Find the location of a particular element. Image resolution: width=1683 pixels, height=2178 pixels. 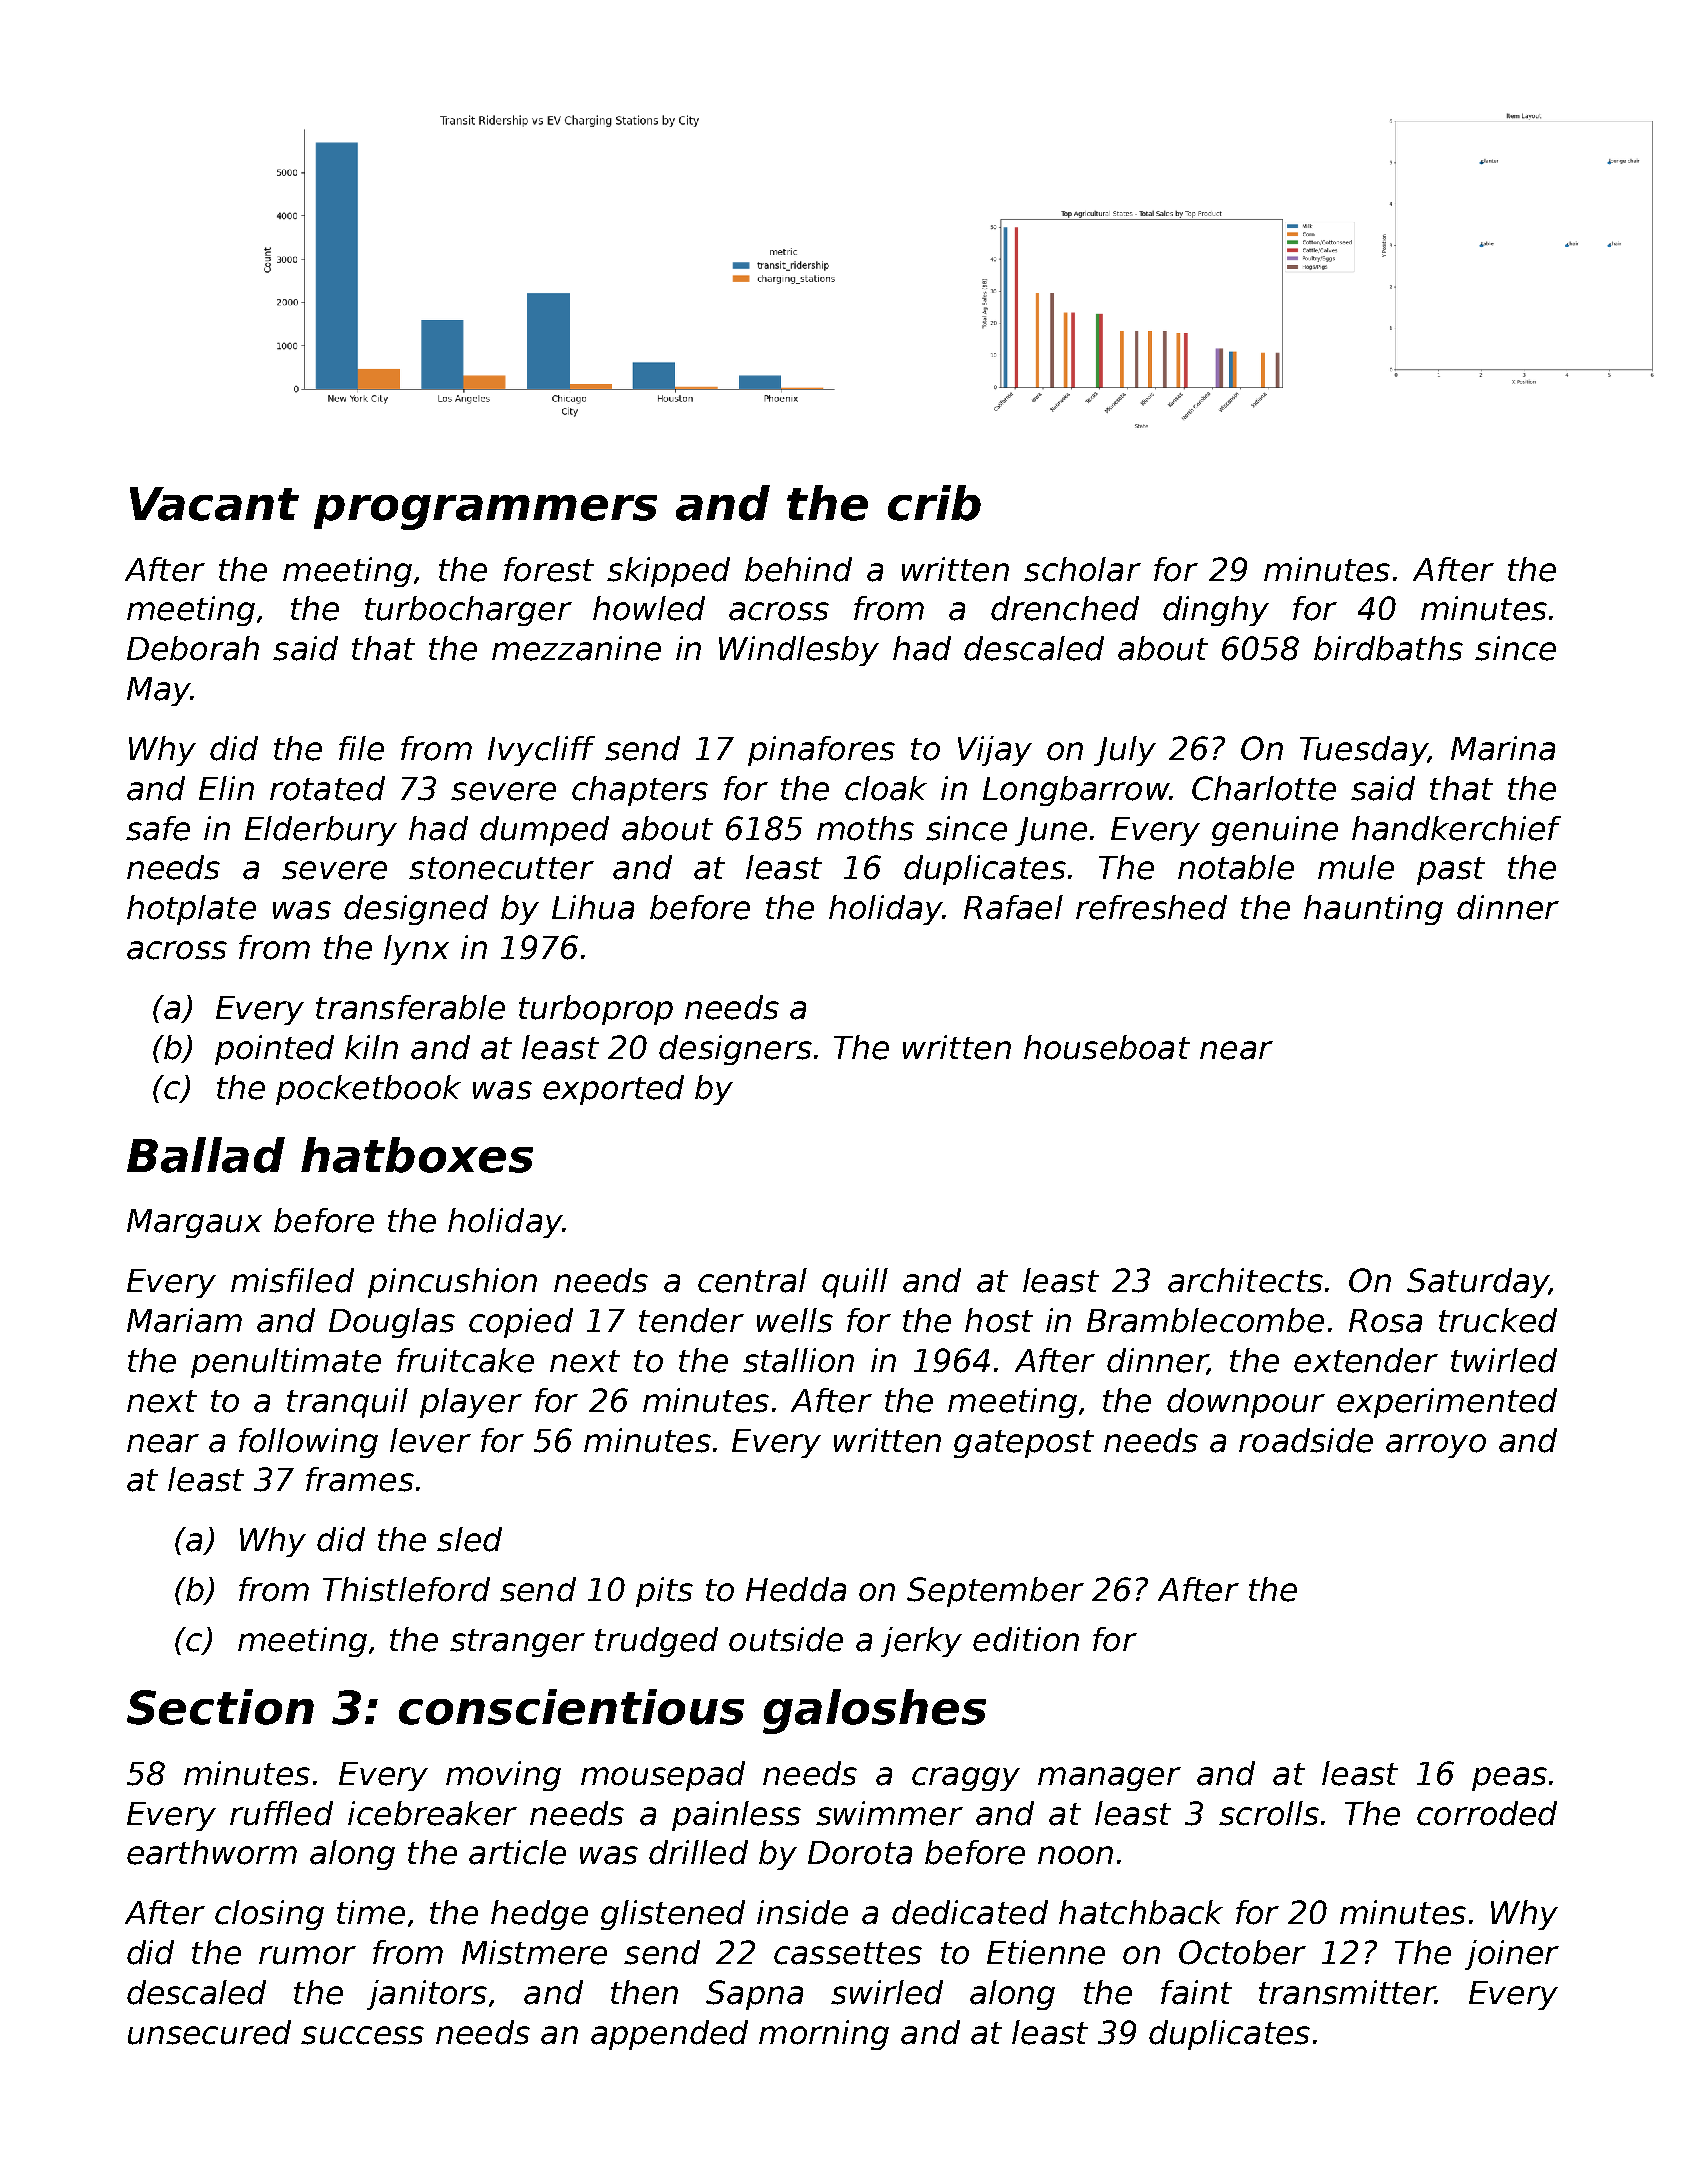

dedicated is located at coordinates (970, 1912).
